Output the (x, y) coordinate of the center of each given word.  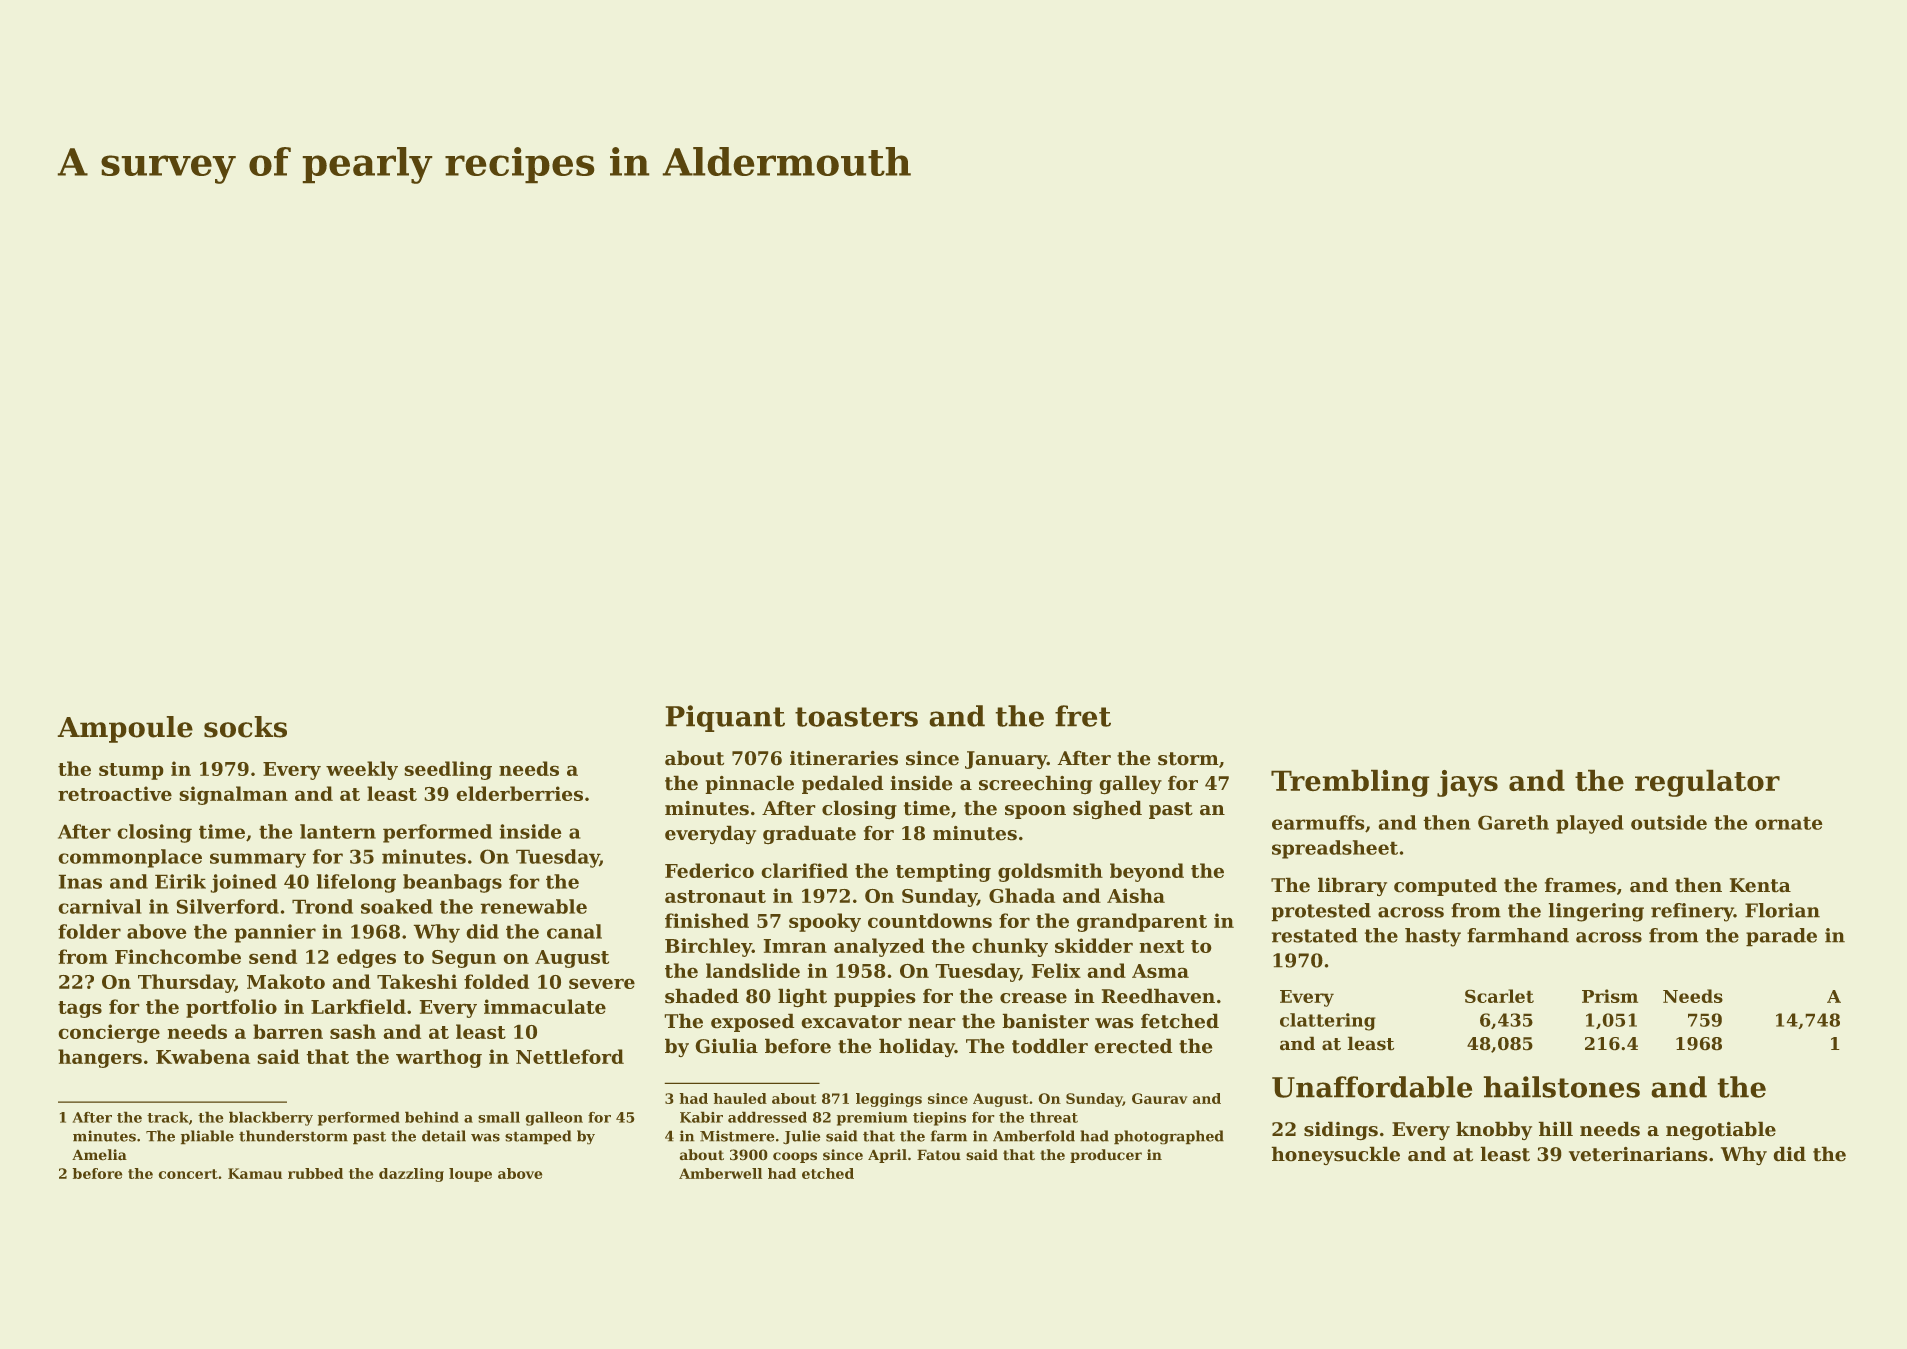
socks (245, 727)
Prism (1610, 996)
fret (1083, 716)
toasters (856, 717)
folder (89, 931)
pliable (207, 1137)
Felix (1056, 970)
